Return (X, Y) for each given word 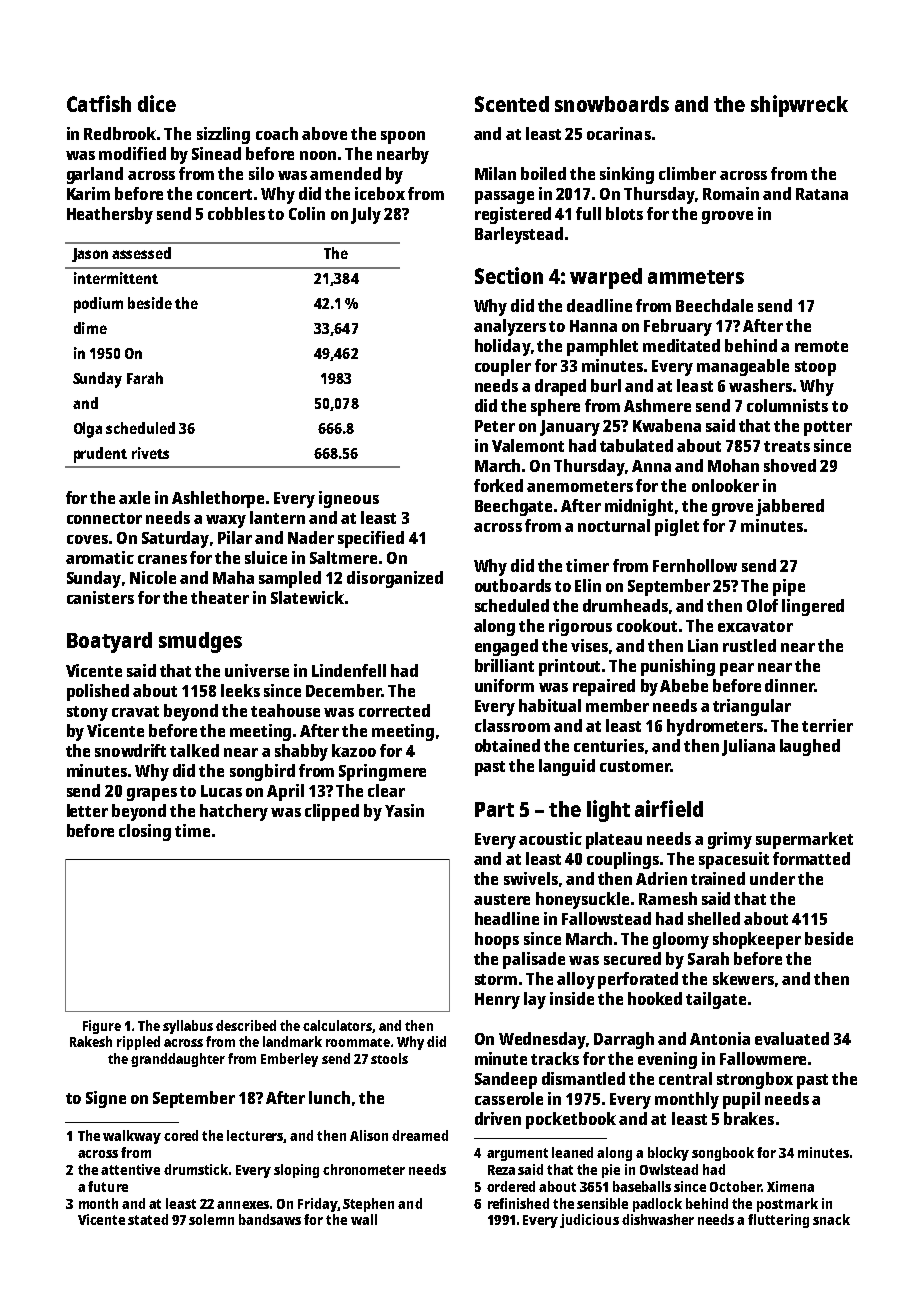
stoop (815, 368)
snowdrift (130, 750)
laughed (810, 747)
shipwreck (799, 106)
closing (145, 832)
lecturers (255, 1136)
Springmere (382, 772)
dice (157, 103)
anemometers (580, 486)
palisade (534, 960)
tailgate (716, 1000)
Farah (145, 378)
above (324, 133)
